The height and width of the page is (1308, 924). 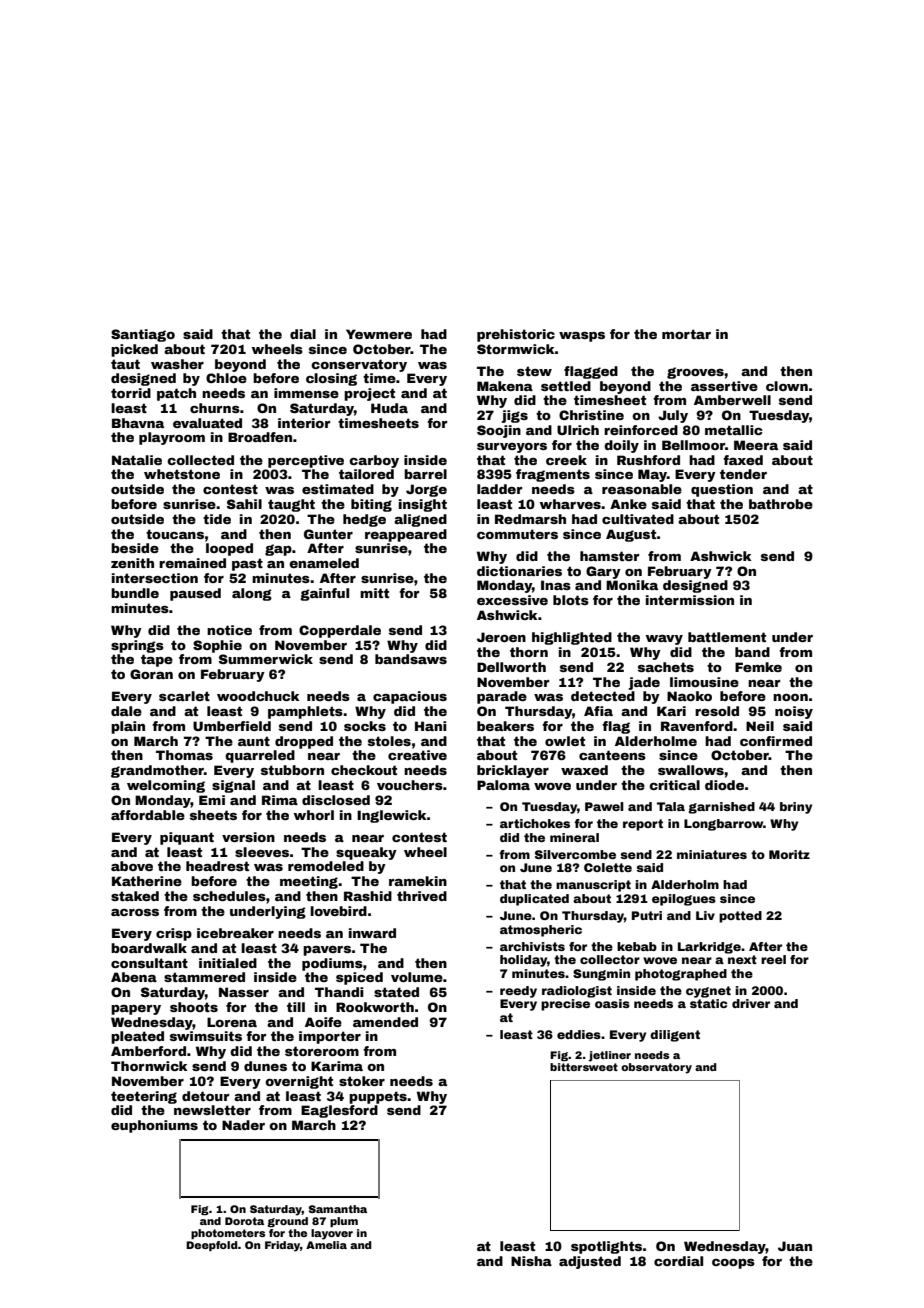 What do you see at coordinates (226, 378) in the page?
I see `Chloe` at bounding box center [226, 378].
